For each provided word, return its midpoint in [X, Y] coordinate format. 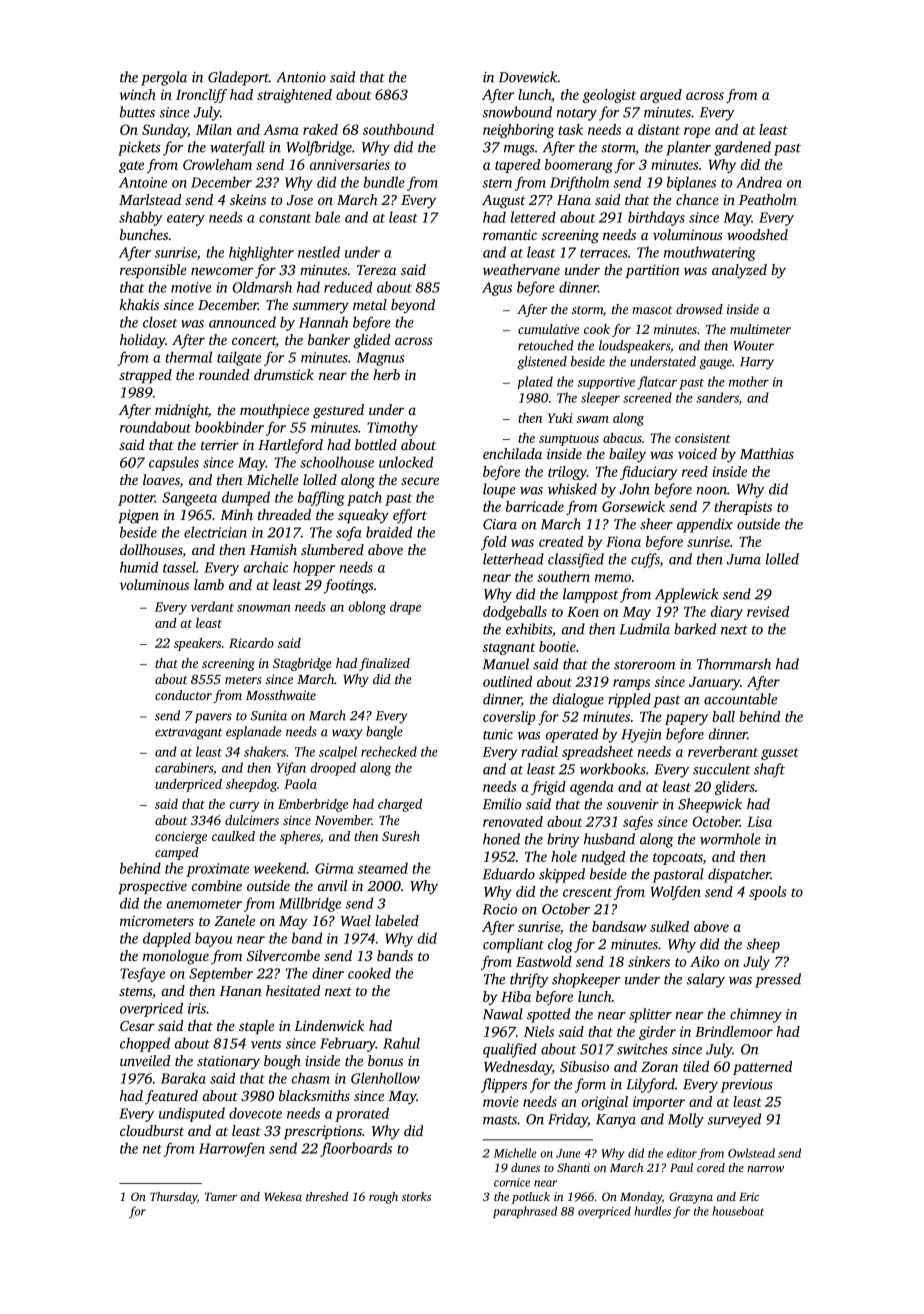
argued [661, 96]
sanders [717, 397]
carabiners [184, 767]
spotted [548, 1015]
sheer [656, 524]
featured [171, 1097]
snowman [263, 608]
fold [494, 543]
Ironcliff [201, 96]
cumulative [548, 329]
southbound [398, 129]
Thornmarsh [734, 664]
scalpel [338, 752]
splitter [650, 1015]
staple [256, 1027]
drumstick [284, 374]
